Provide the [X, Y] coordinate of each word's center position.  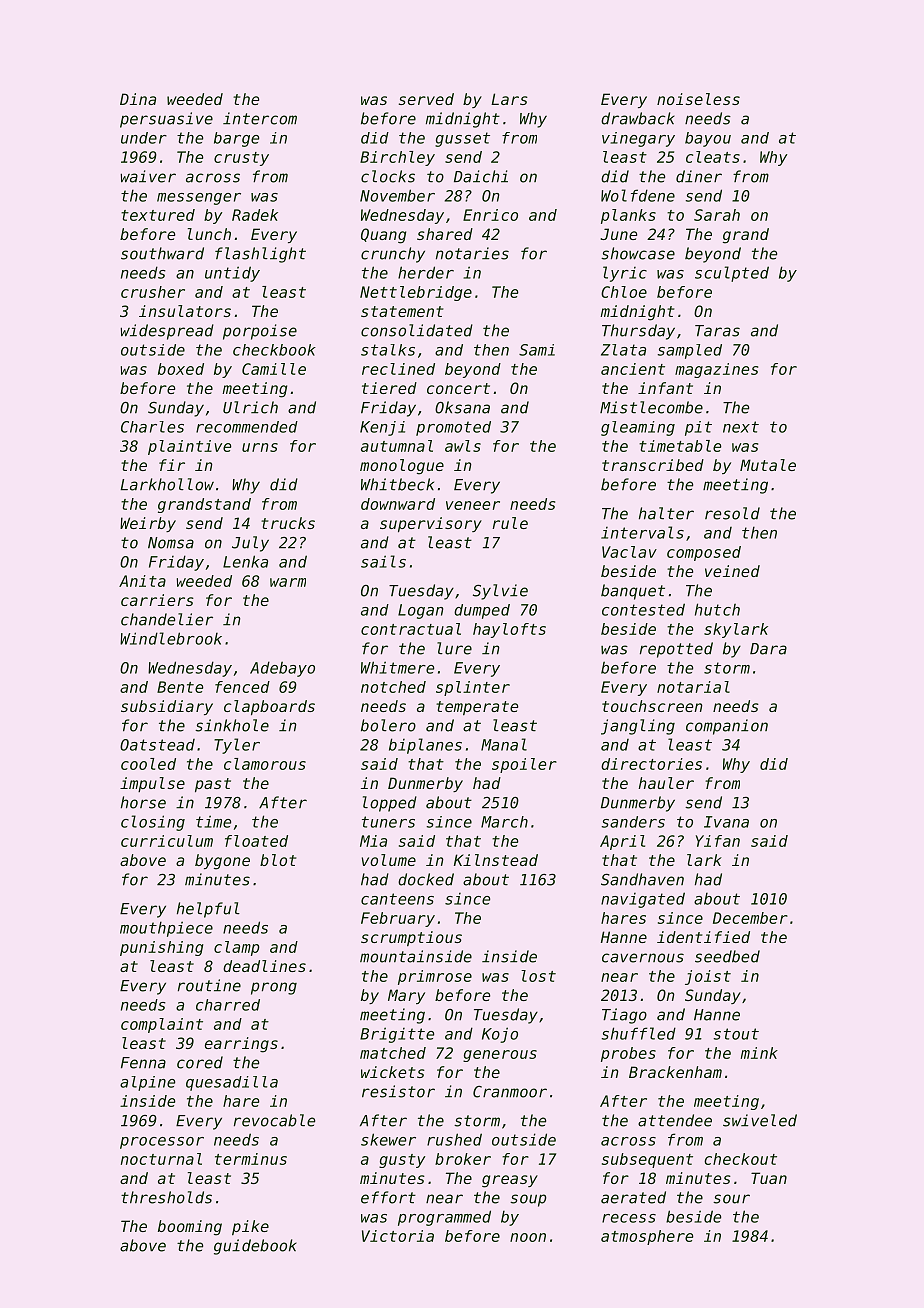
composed [704, 553]
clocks [388, 176]
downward [398, 504]
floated [256, 841]
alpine [147, 1083]
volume [389, 860]
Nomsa [171, 543]
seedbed [727, 956]
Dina [138, 99]
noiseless [698, 99]
